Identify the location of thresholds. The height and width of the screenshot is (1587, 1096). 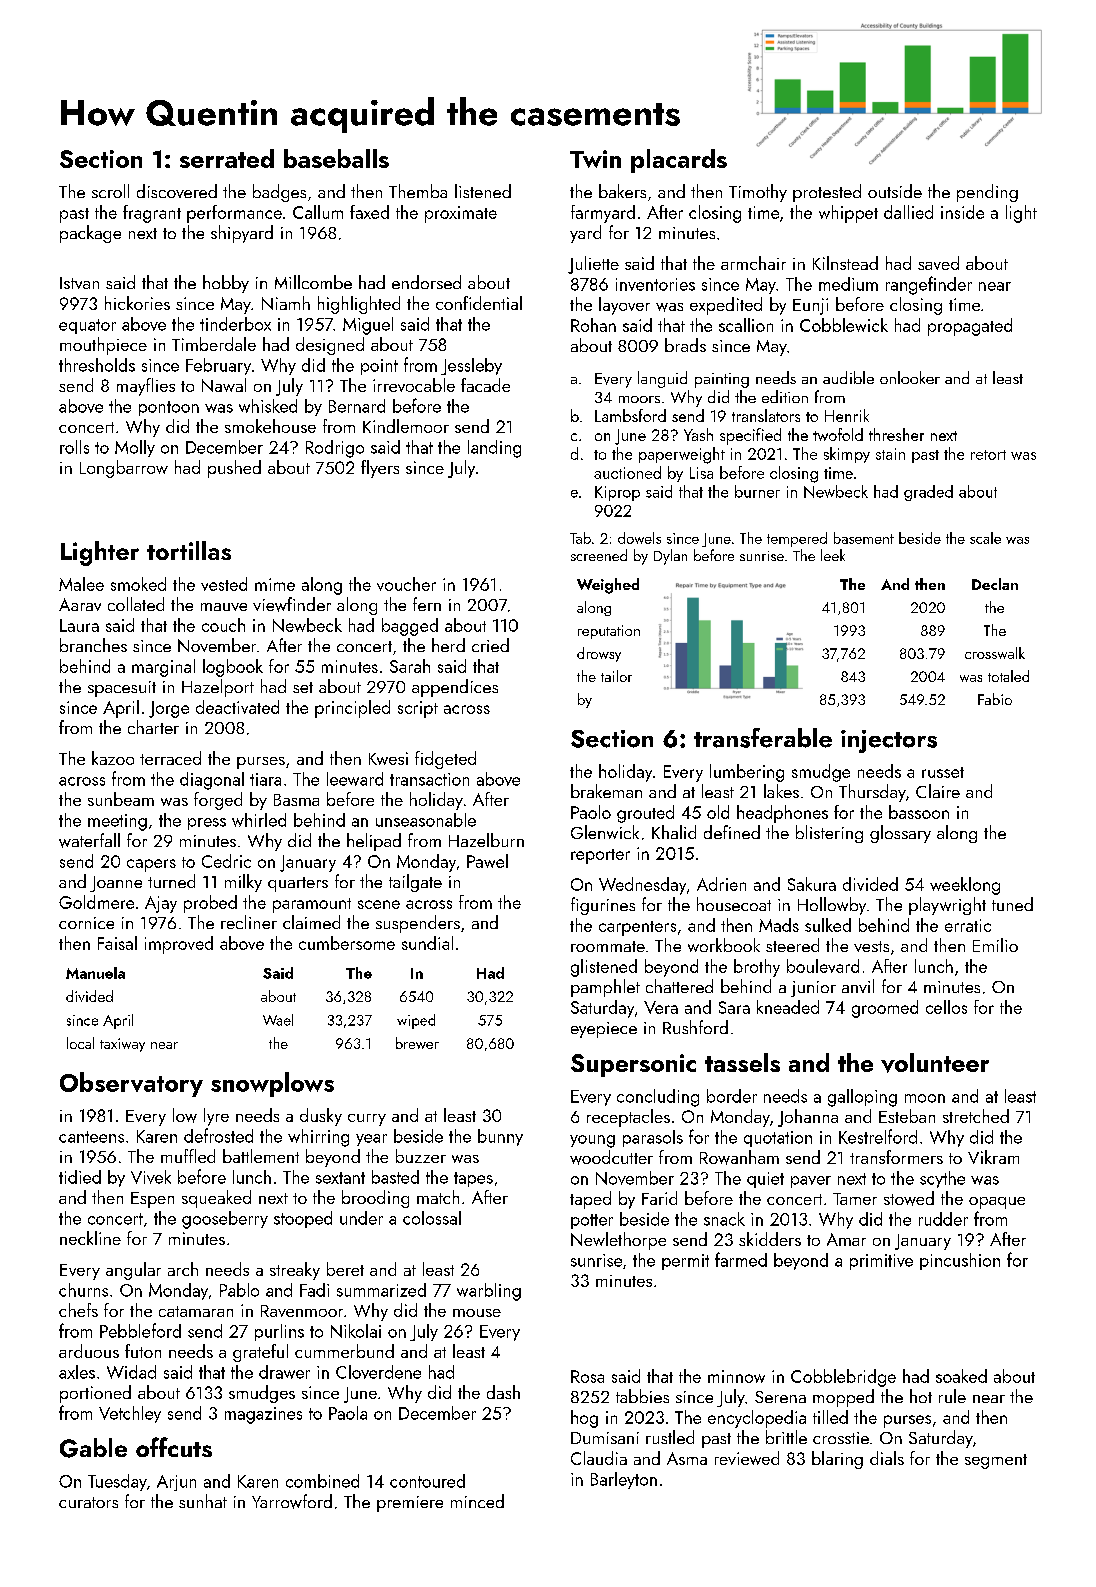
(97, 365).
